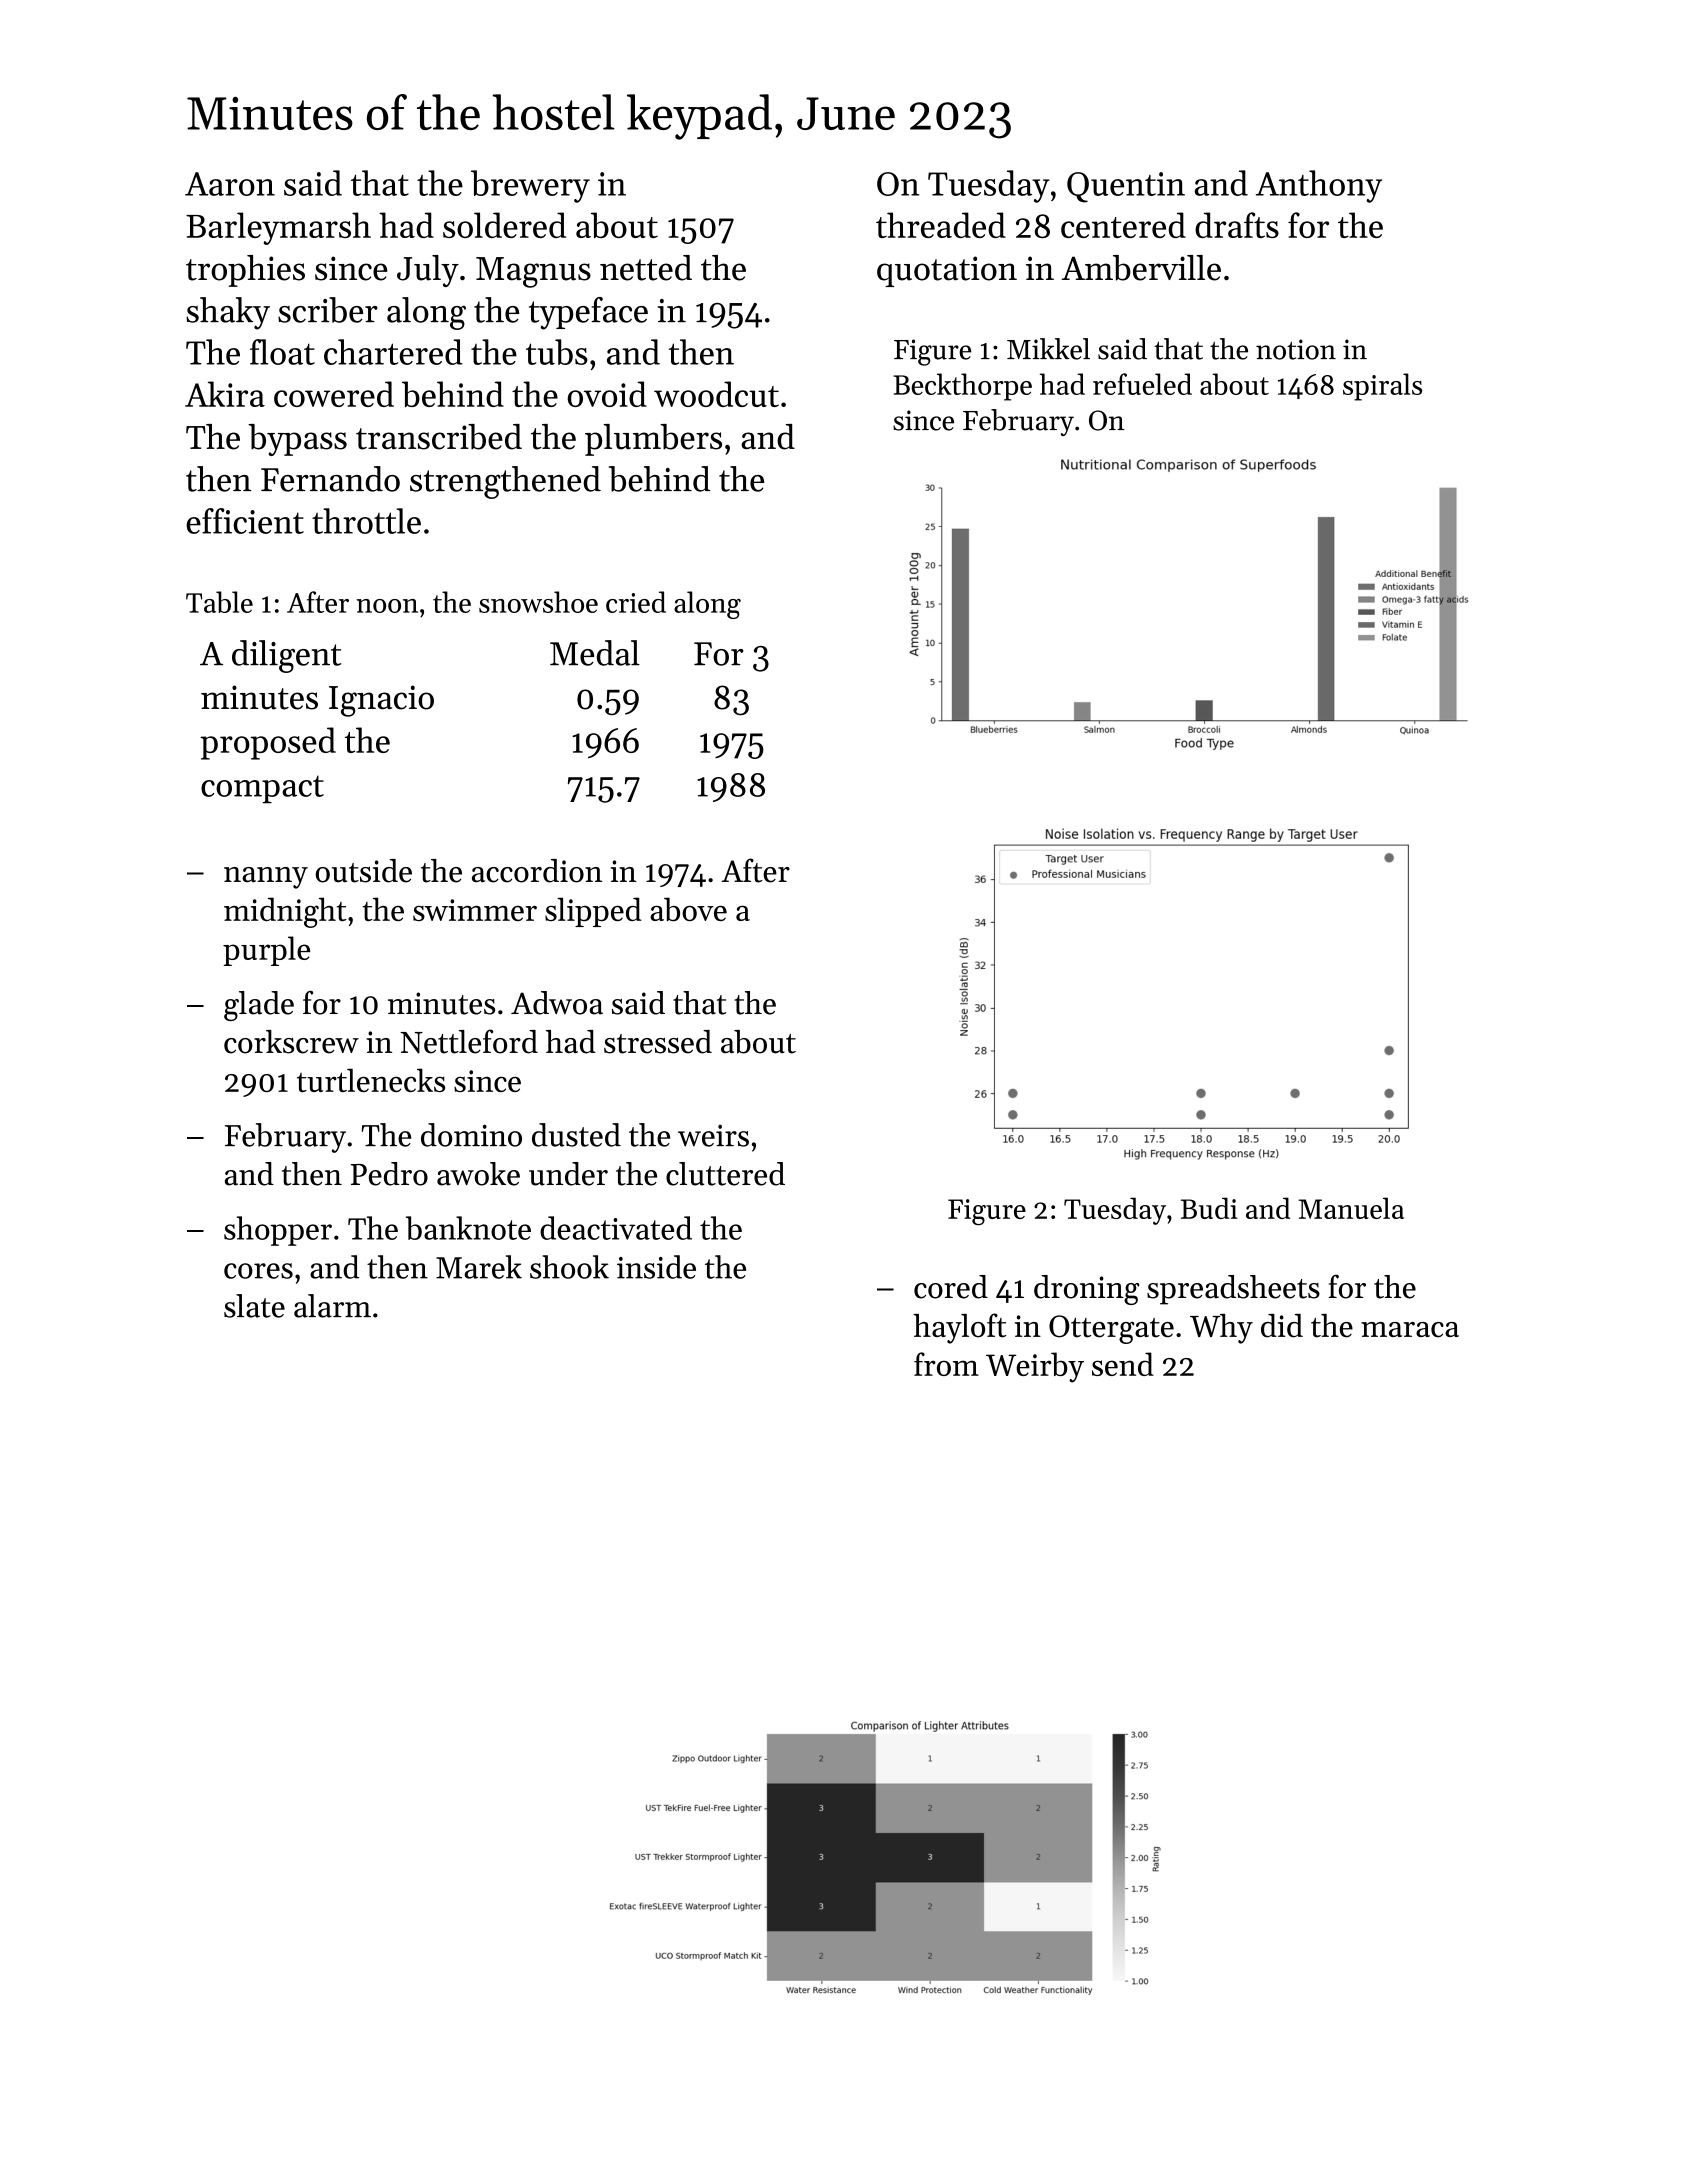  I want to click on Aaron, so click(230, 184).
